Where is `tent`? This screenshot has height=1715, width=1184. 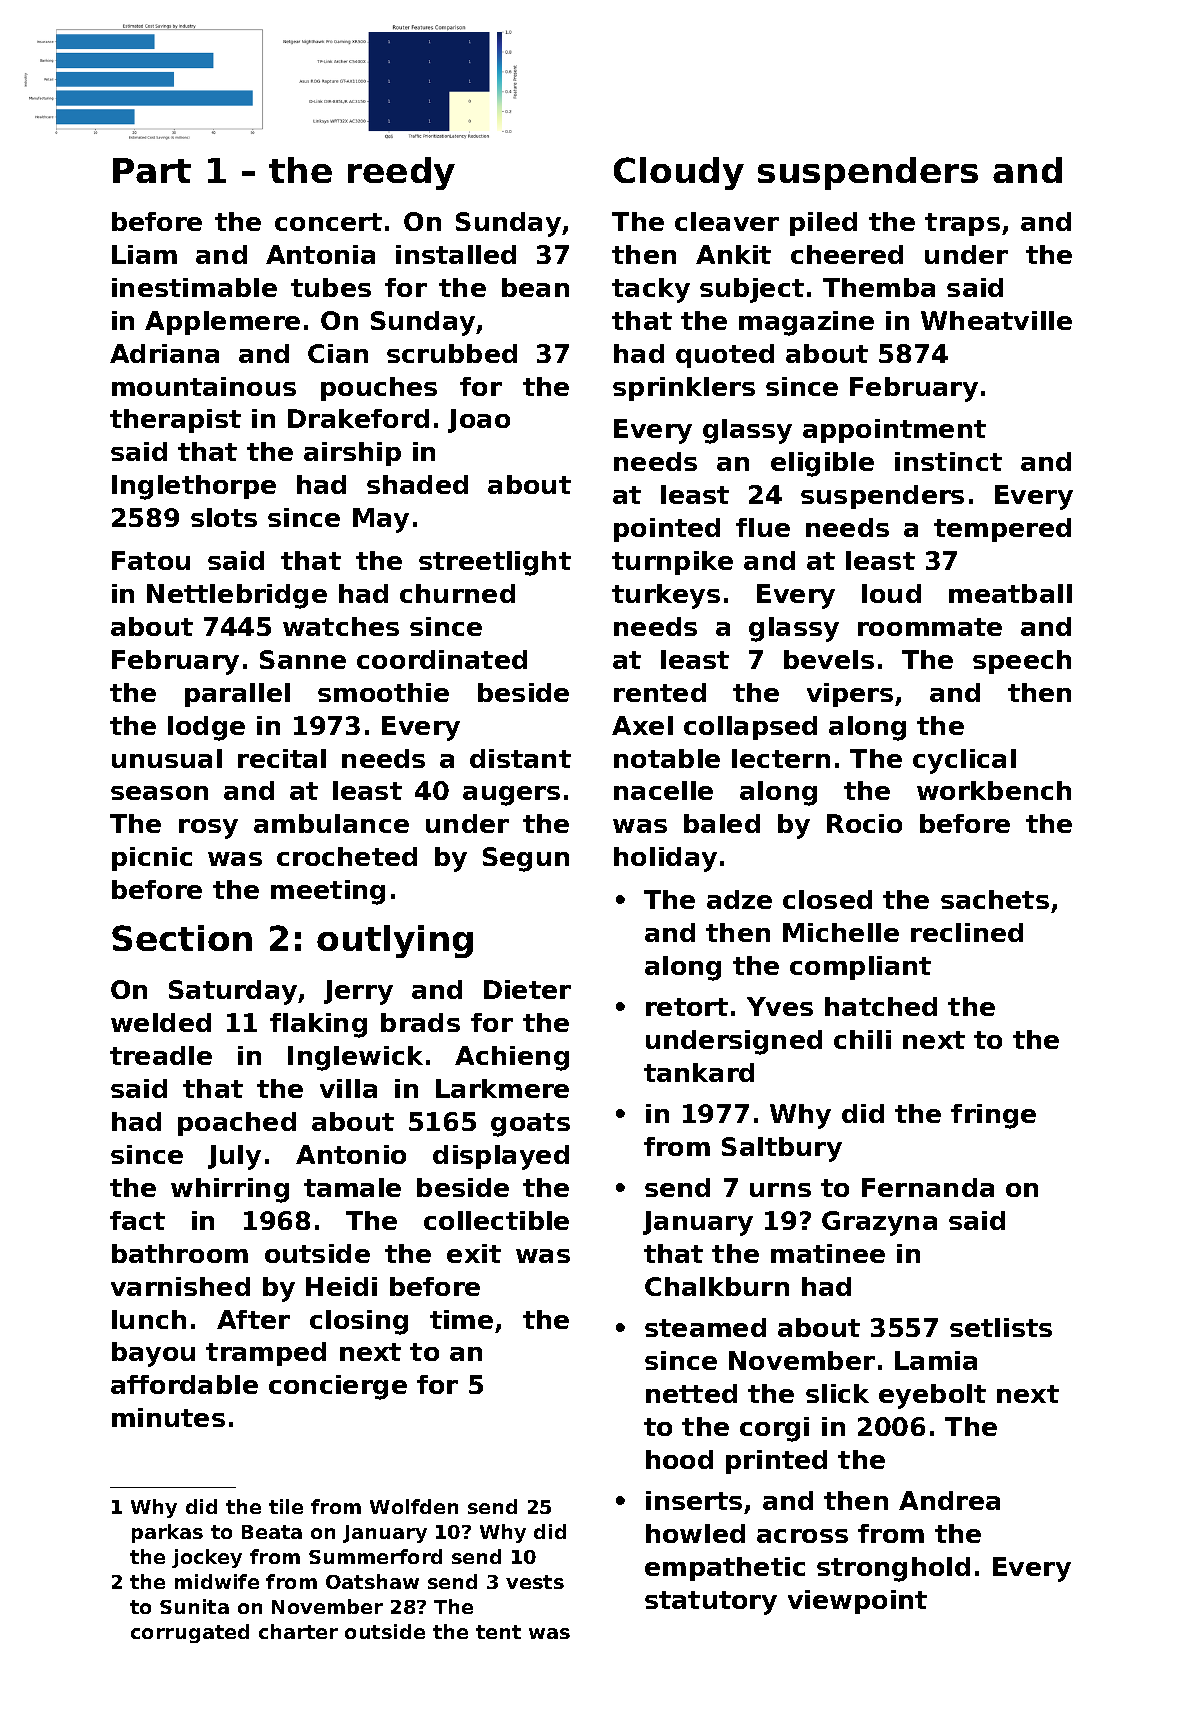 tent is located at coordinates (498, 1632).
